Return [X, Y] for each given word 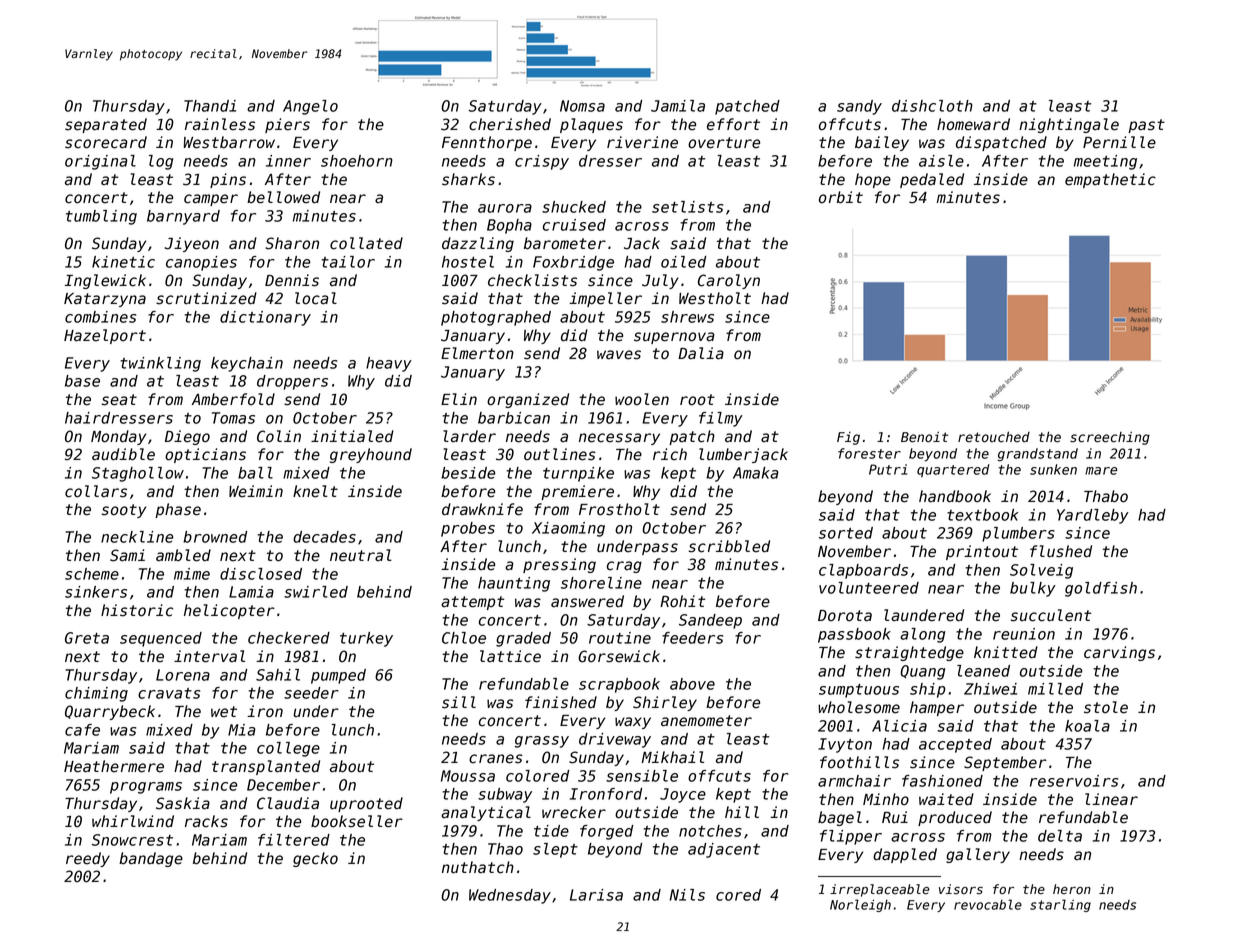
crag [624, 567]
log [161, 162]
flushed [1061, 551]
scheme [92, 574]
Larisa [596, 895]
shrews [687, 317]
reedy [88, 859]
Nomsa [582, 106]
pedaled [932, 180]
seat [119, 400]
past [1146, 126]
